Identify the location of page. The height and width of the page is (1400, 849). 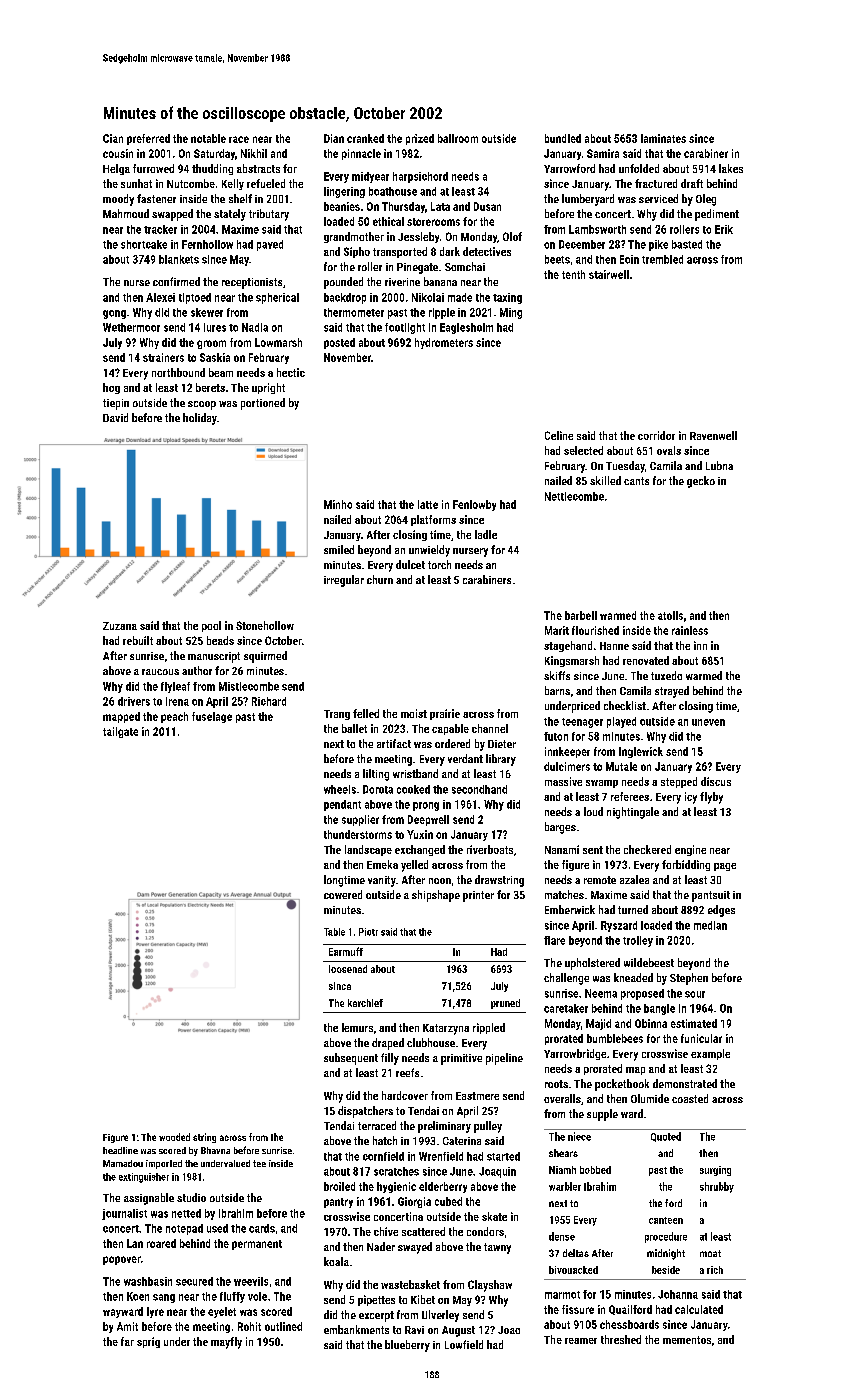
(725, 867).
